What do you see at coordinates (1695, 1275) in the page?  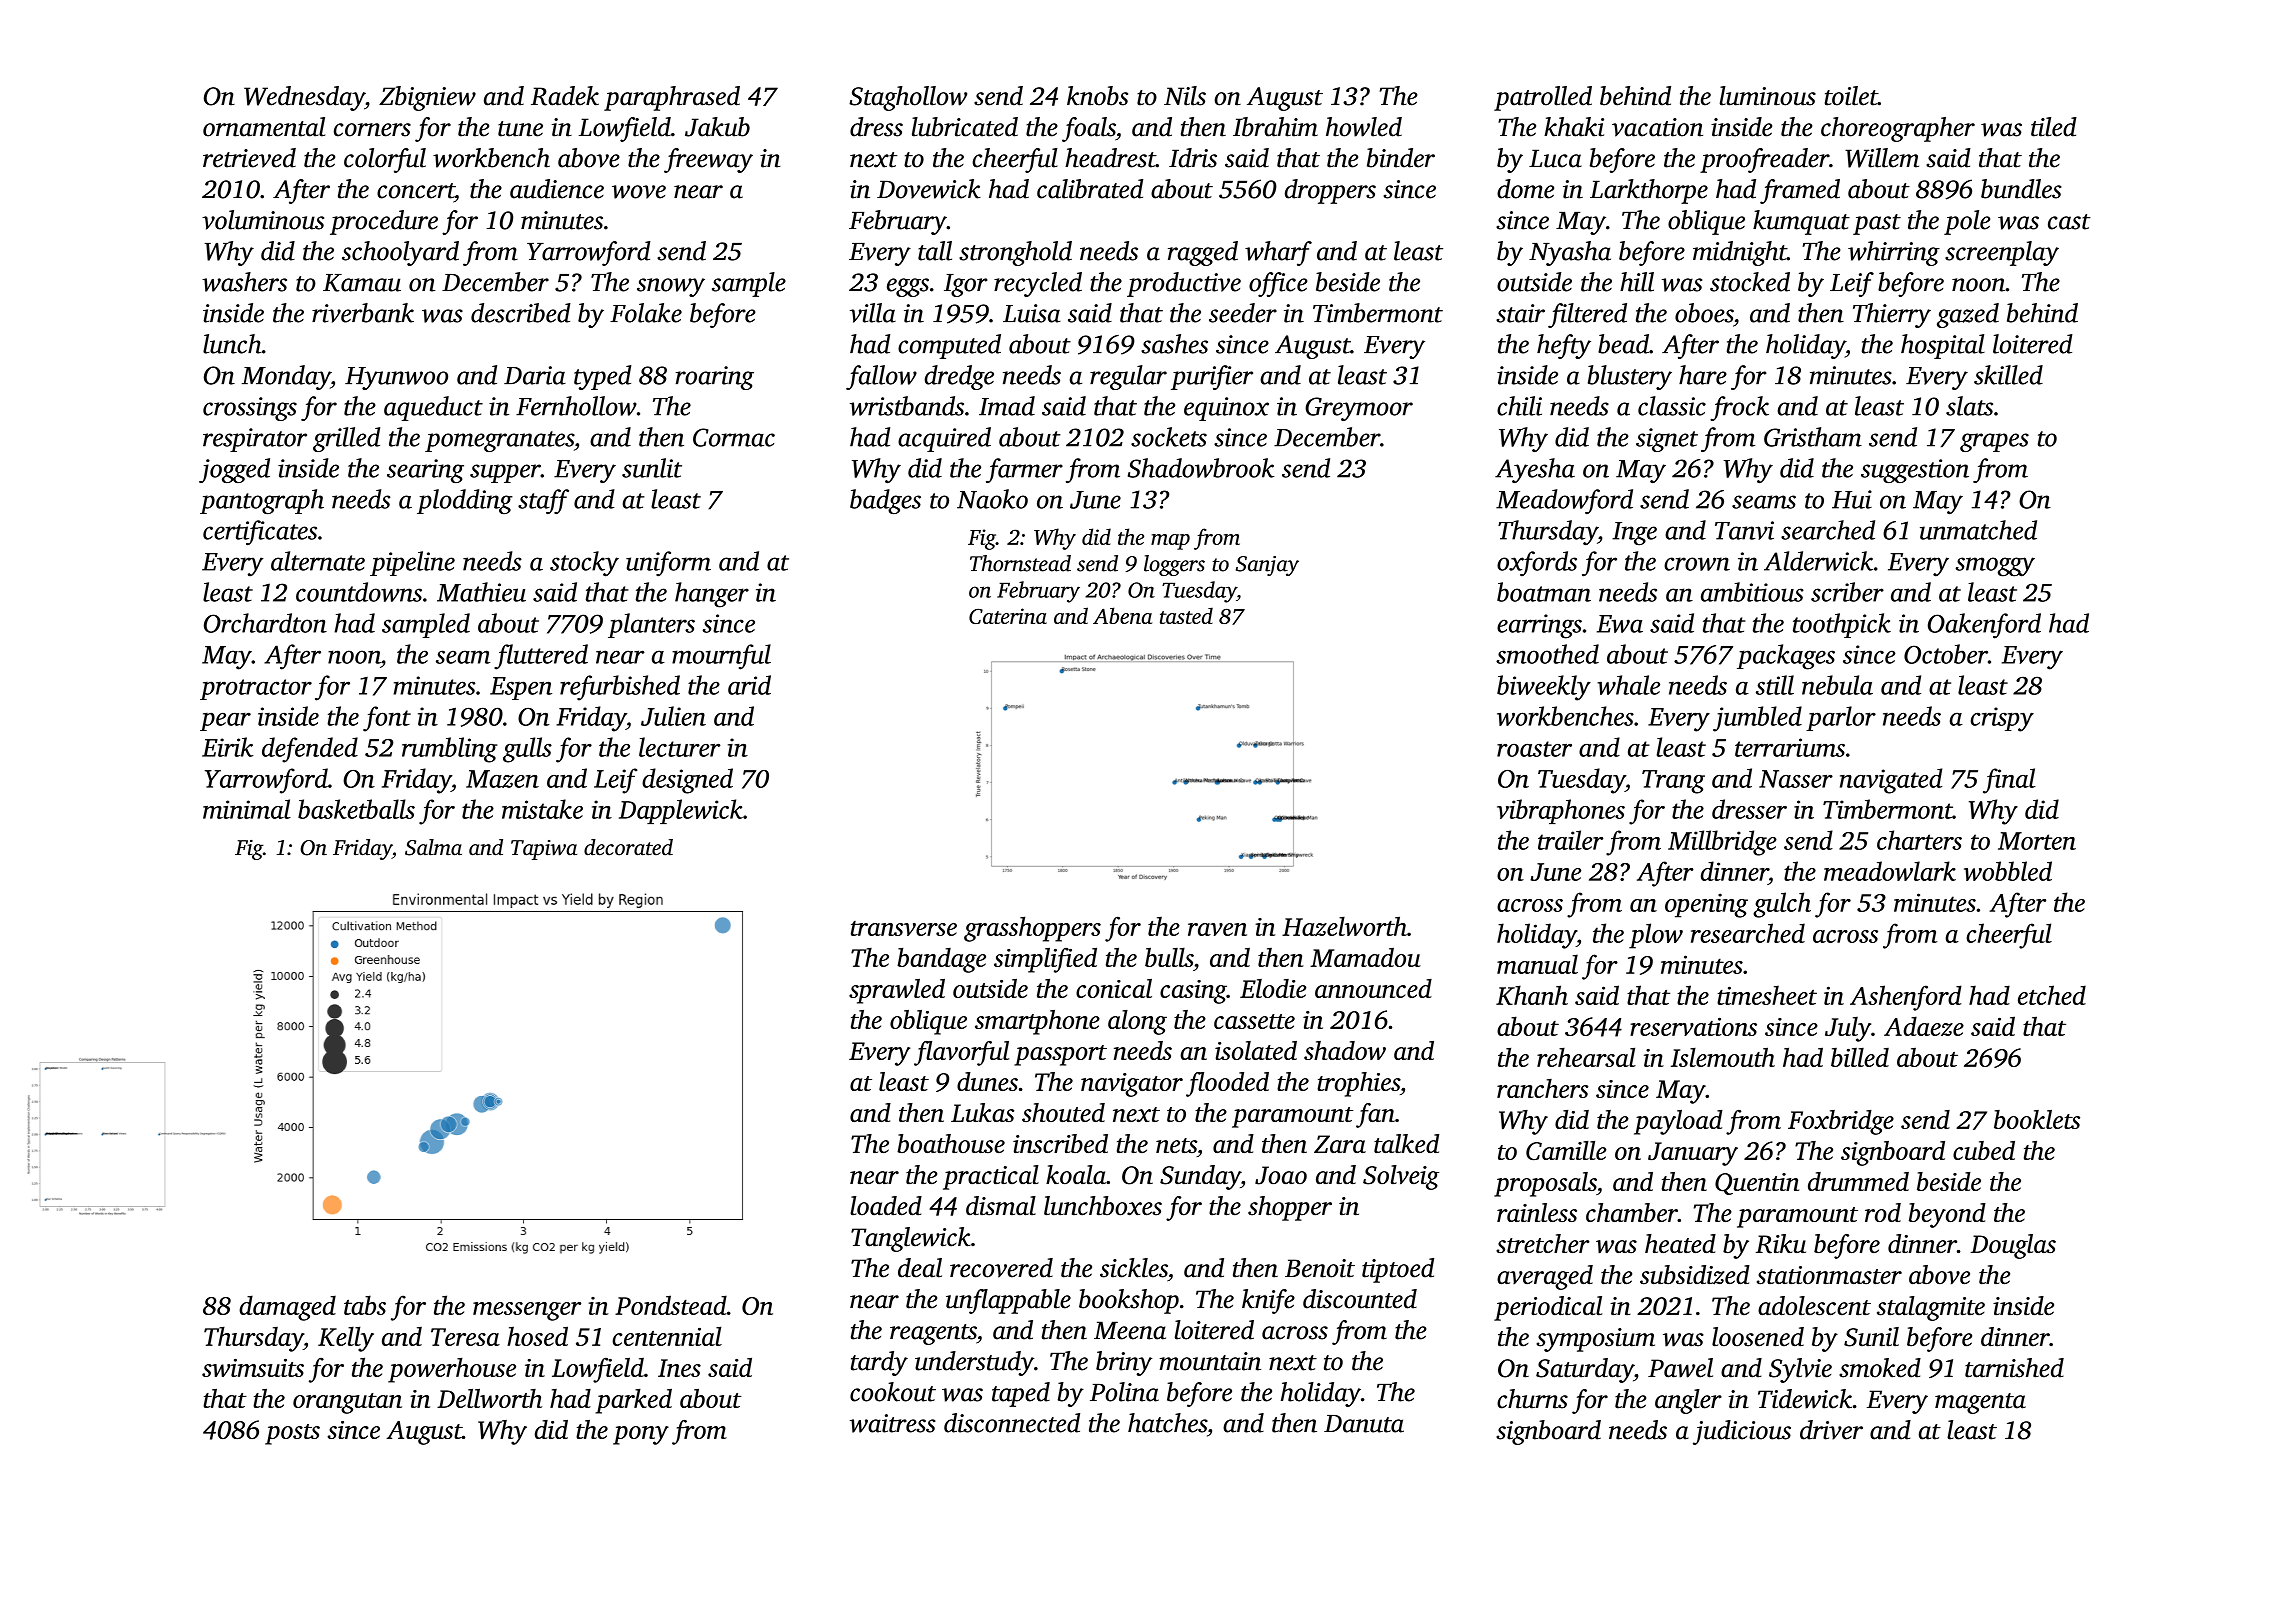 I see `subsidized` at bounding box center [1695, 1275].
